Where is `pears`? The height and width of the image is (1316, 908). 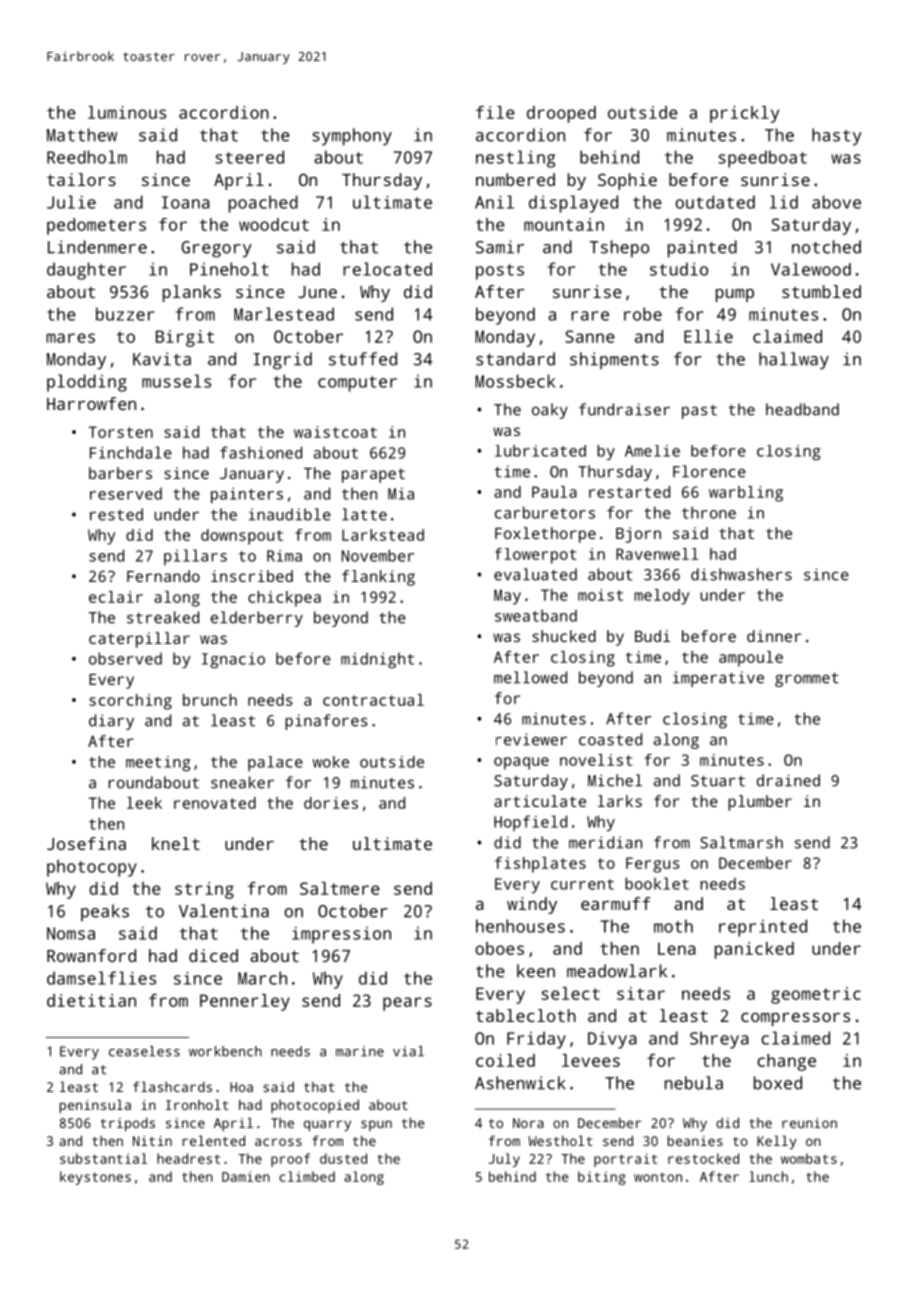
pears is located at coordinates (407, 1004).
